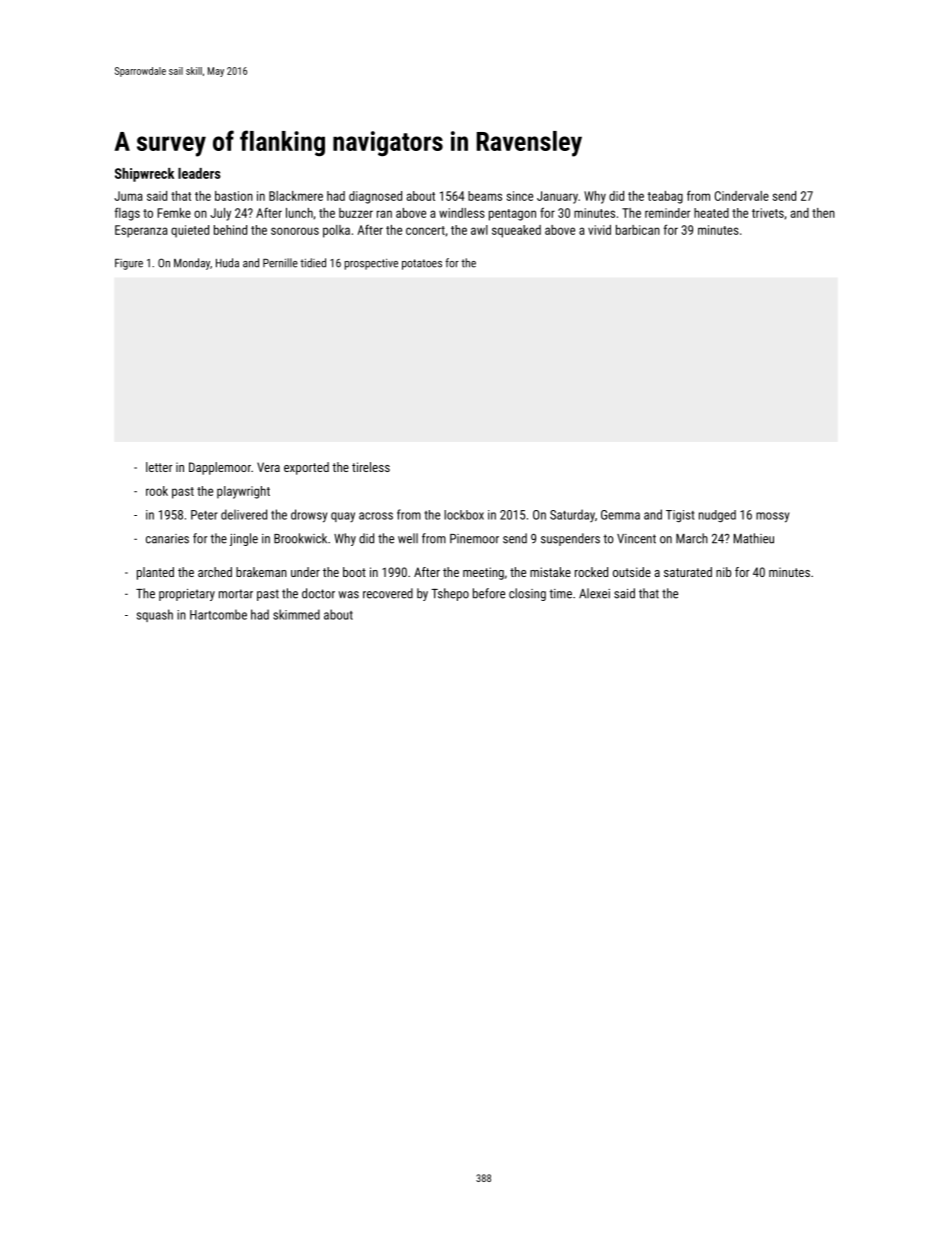 The image size is (952, 1233). What do you see at coordinates (306, 468) in the document?
I see `exported` at bounding box center [306, 468].
